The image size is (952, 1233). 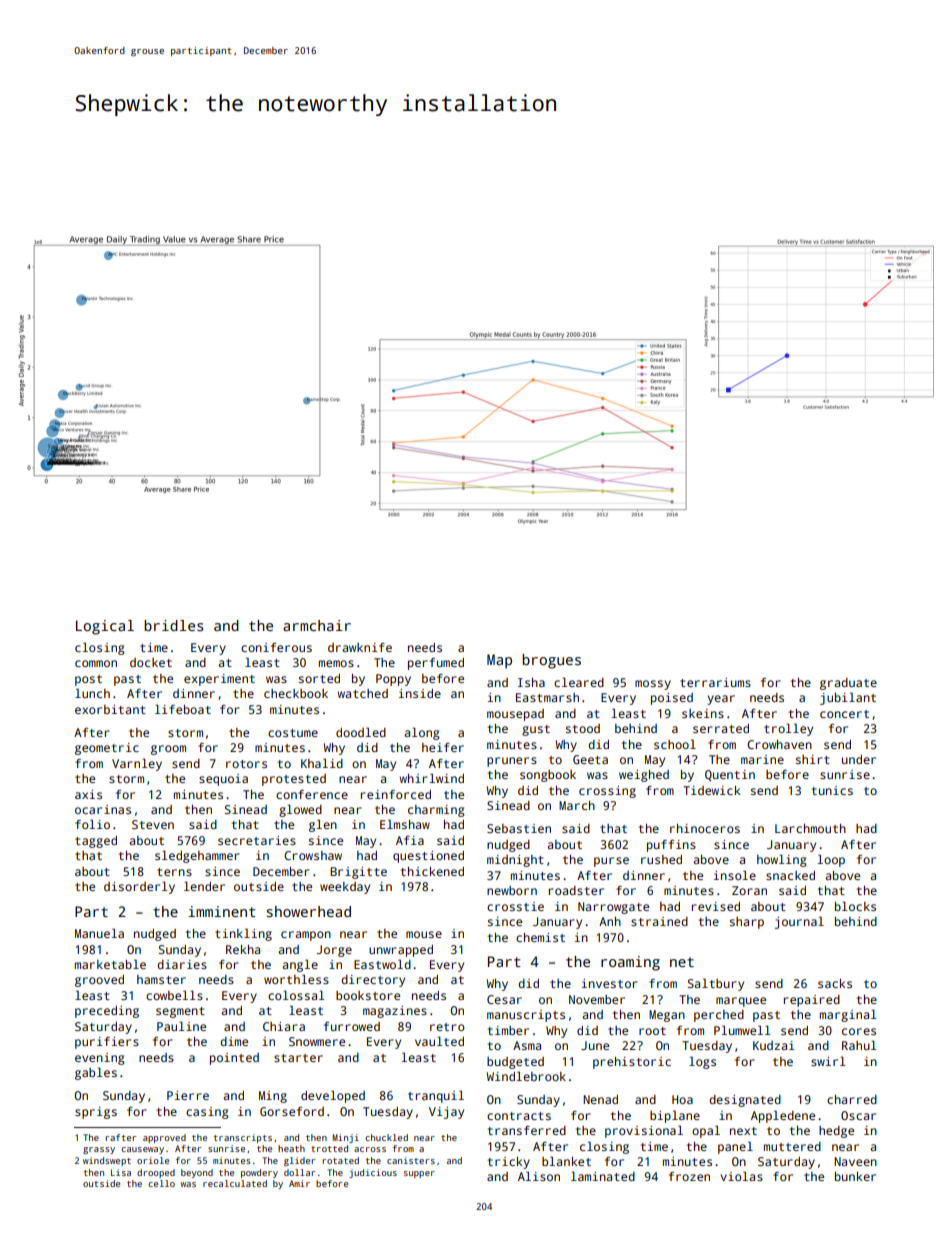 What do you see at coordinates (296, 979) in the image?
I see `worthless` at bounding box center [296, 979].
